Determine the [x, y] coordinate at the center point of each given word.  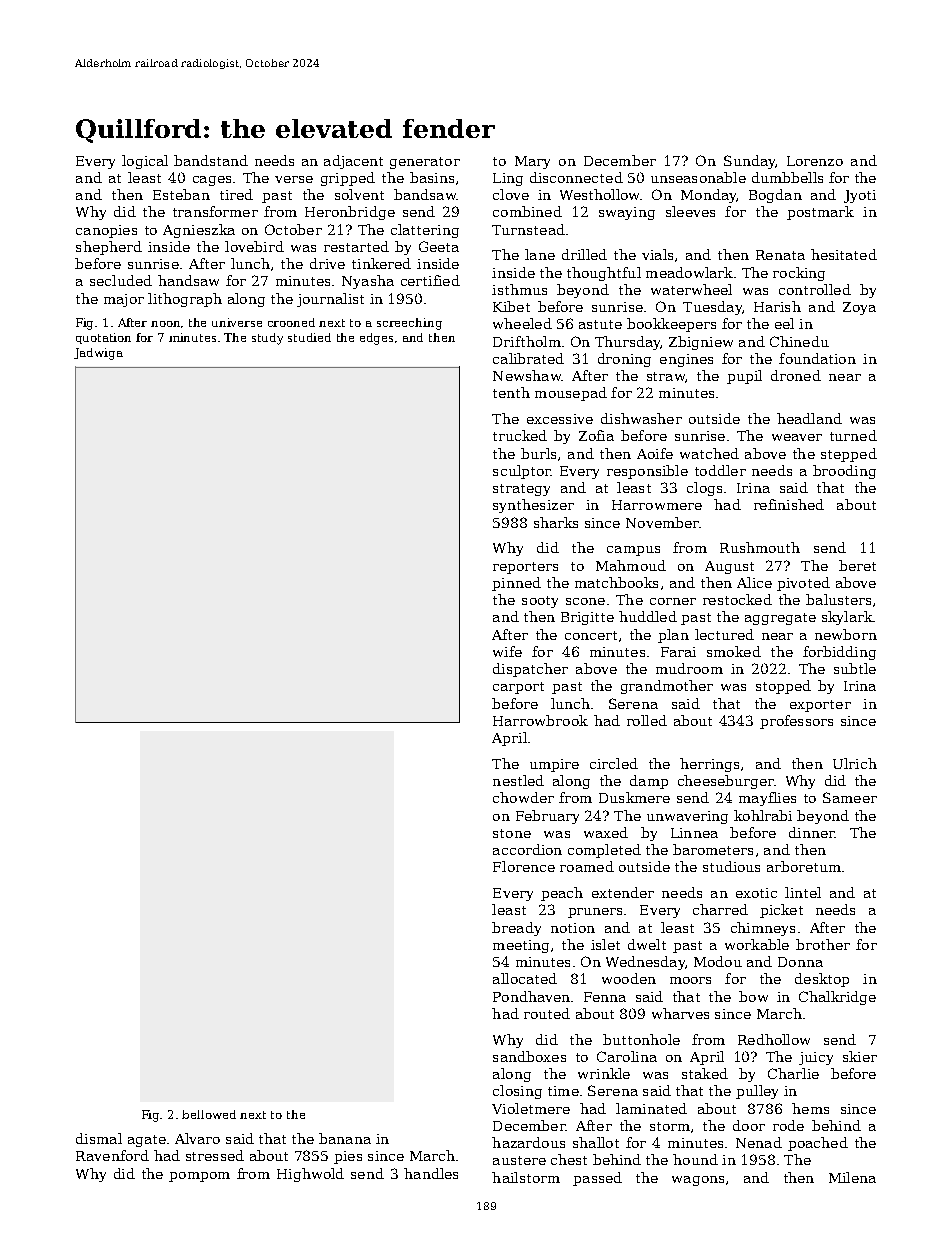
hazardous [528, 1142]
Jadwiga [98, 354]
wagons [698, 1181]
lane [540, 254]
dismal [99, 1138]
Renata [780, 255]
